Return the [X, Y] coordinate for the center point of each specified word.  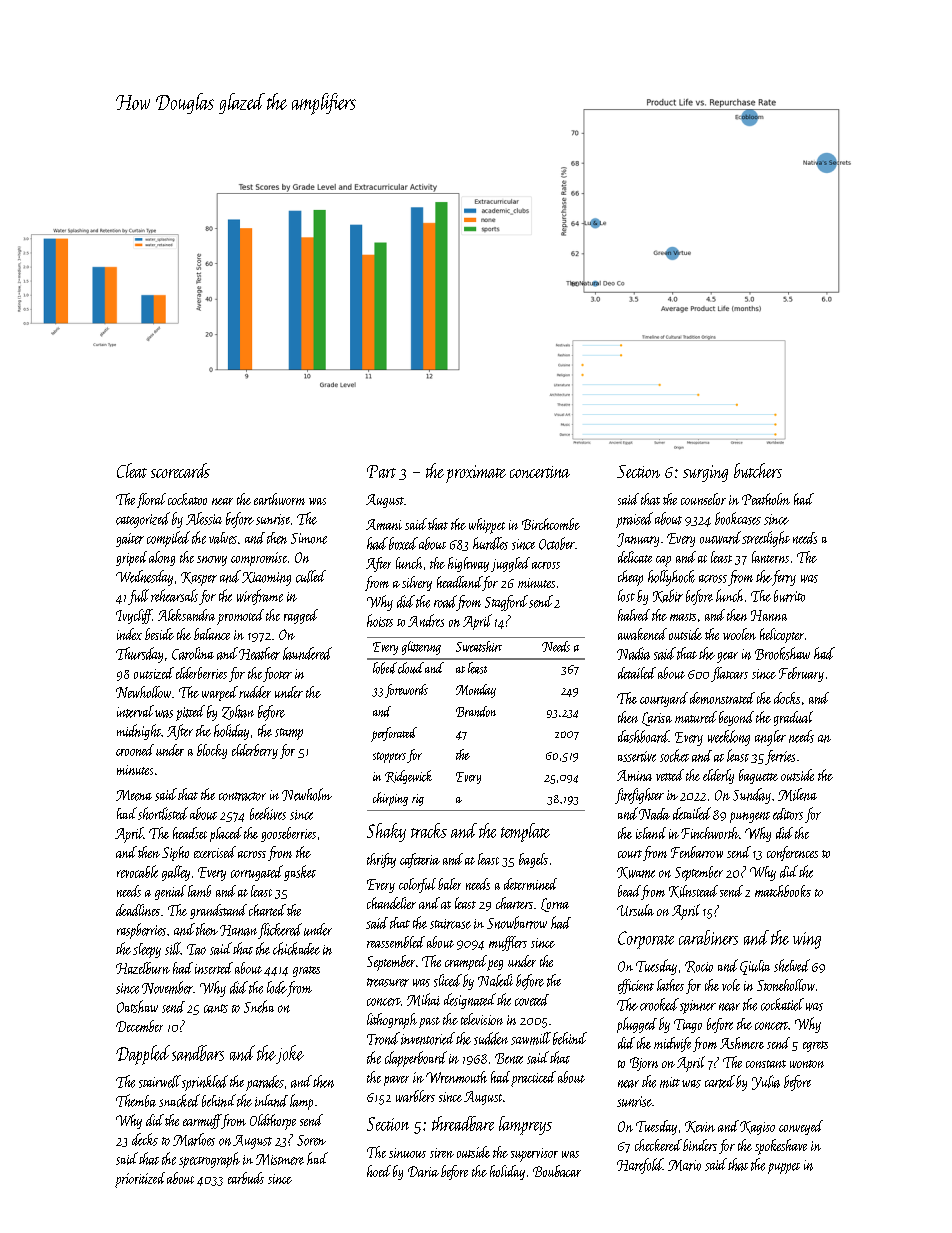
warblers [415, 1096]
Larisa [657, 719]
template [525, 832]
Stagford [506, 603]
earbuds [246, 1178]
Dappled [143, 1055]
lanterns [770, 557]
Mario [684, 1165]
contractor [242, 796]
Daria [423, 1171]
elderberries [201, 673]
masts [683, 617]
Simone [309, 538]
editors [788, 814]
